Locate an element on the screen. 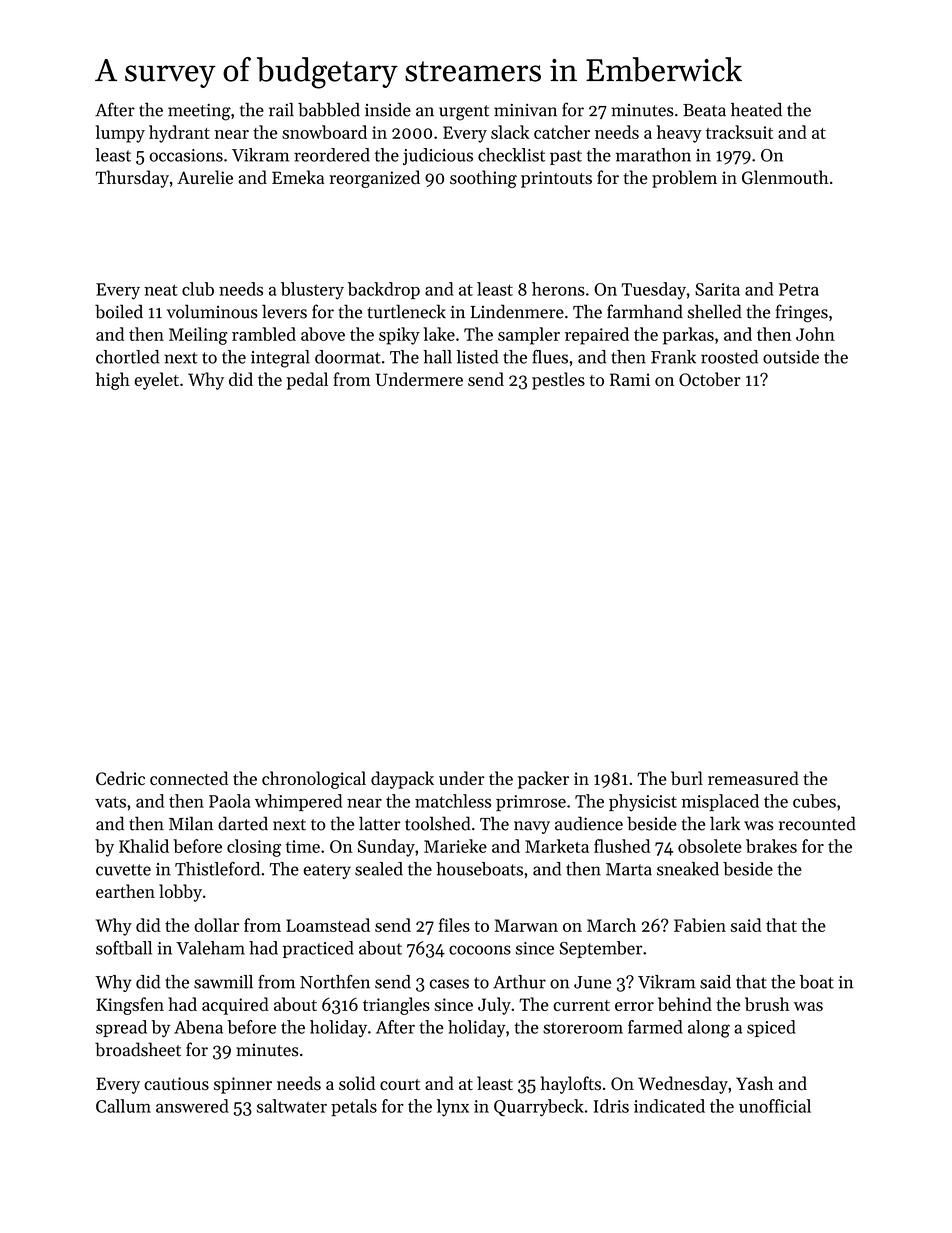  connected is located at coordinates (189, 778).
